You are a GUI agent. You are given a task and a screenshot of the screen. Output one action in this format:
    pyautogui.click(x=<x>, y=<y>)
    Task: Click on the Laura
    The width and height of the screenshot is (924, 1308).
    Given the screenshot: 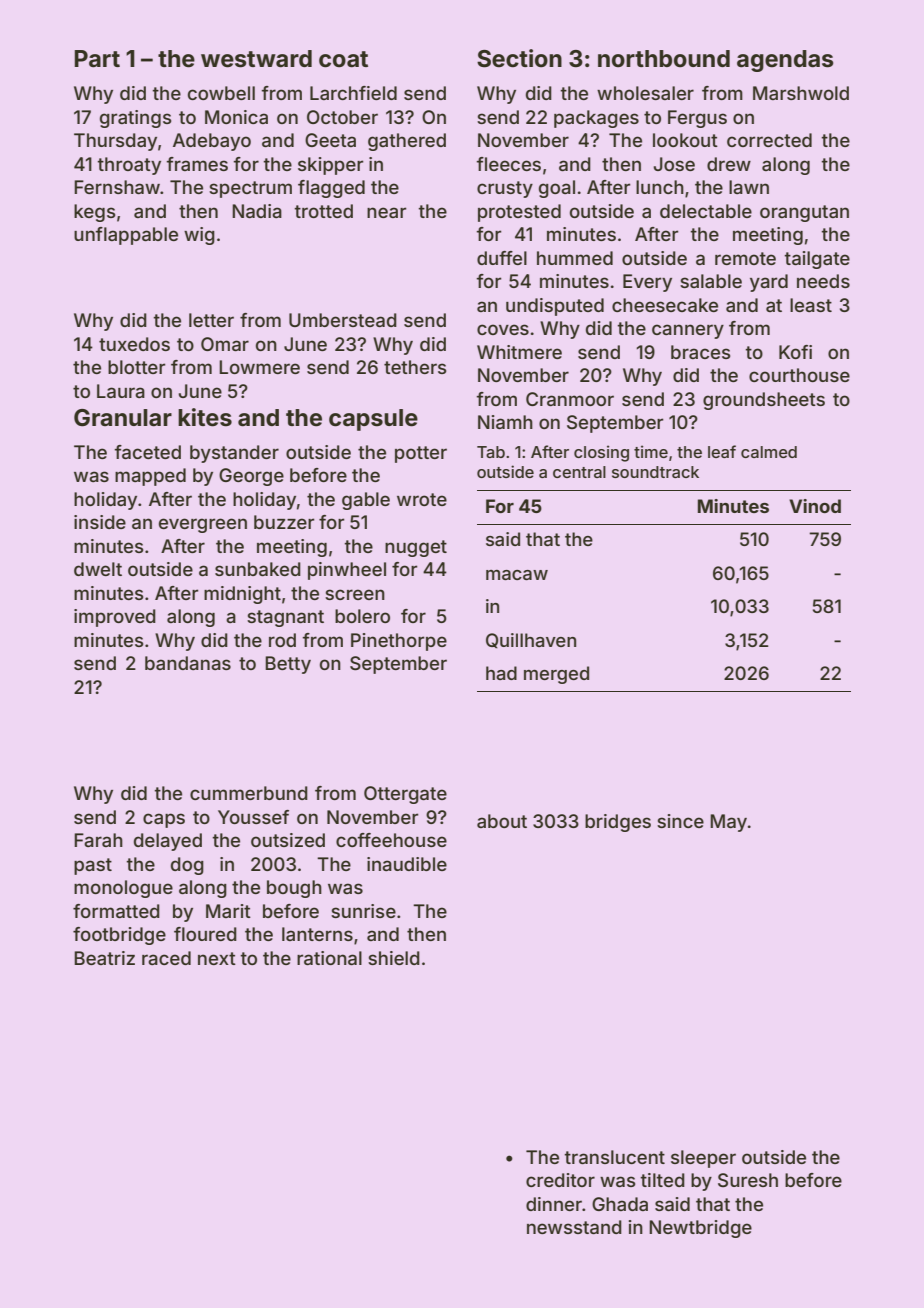 What is the action you would take?
    pyautogui.click(x=121, y=391)
